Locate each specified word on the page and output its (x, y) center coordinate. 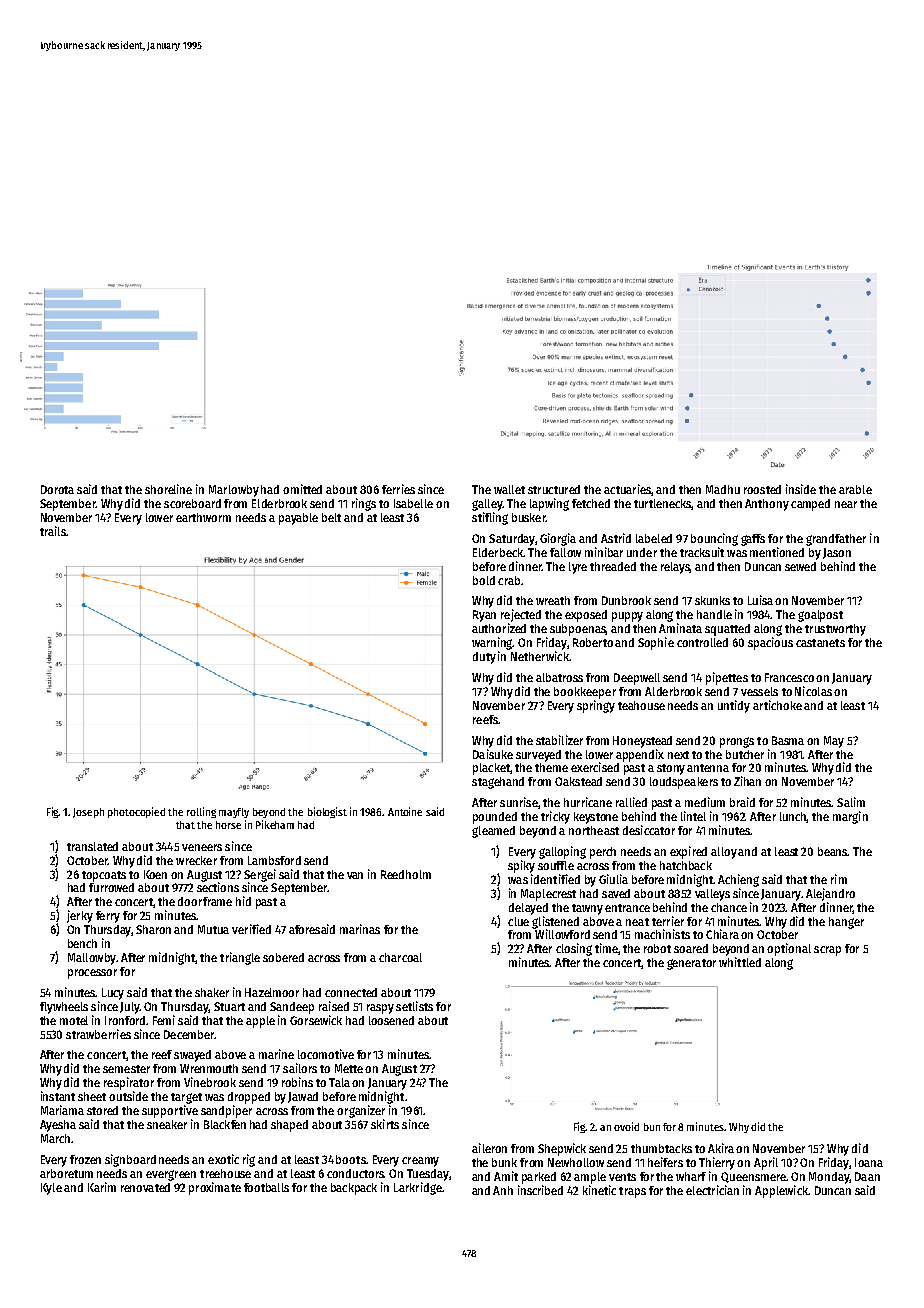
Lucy (113, 994)
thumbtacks (661, 1148)
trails (53, 531)
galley (487, 505)
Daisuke (493, 754)
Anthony (767, 505)
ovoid (626, 1126)
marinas (360, 929)
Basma (788, 740)
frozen (85, 1159)
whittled (740, 962)
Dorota (57, 489)
